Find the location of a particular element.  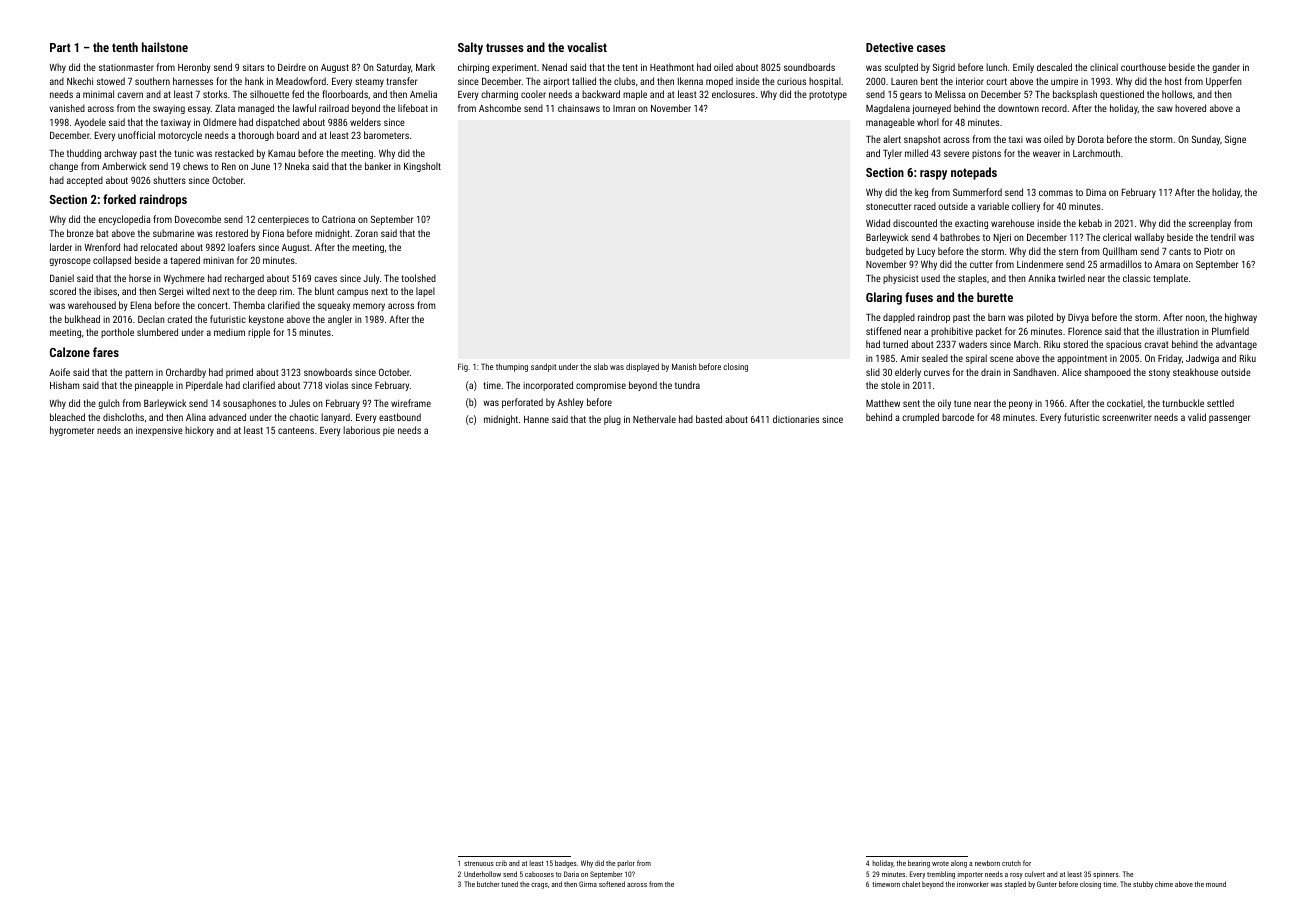

butcher is located at coordinates (488, 884).
